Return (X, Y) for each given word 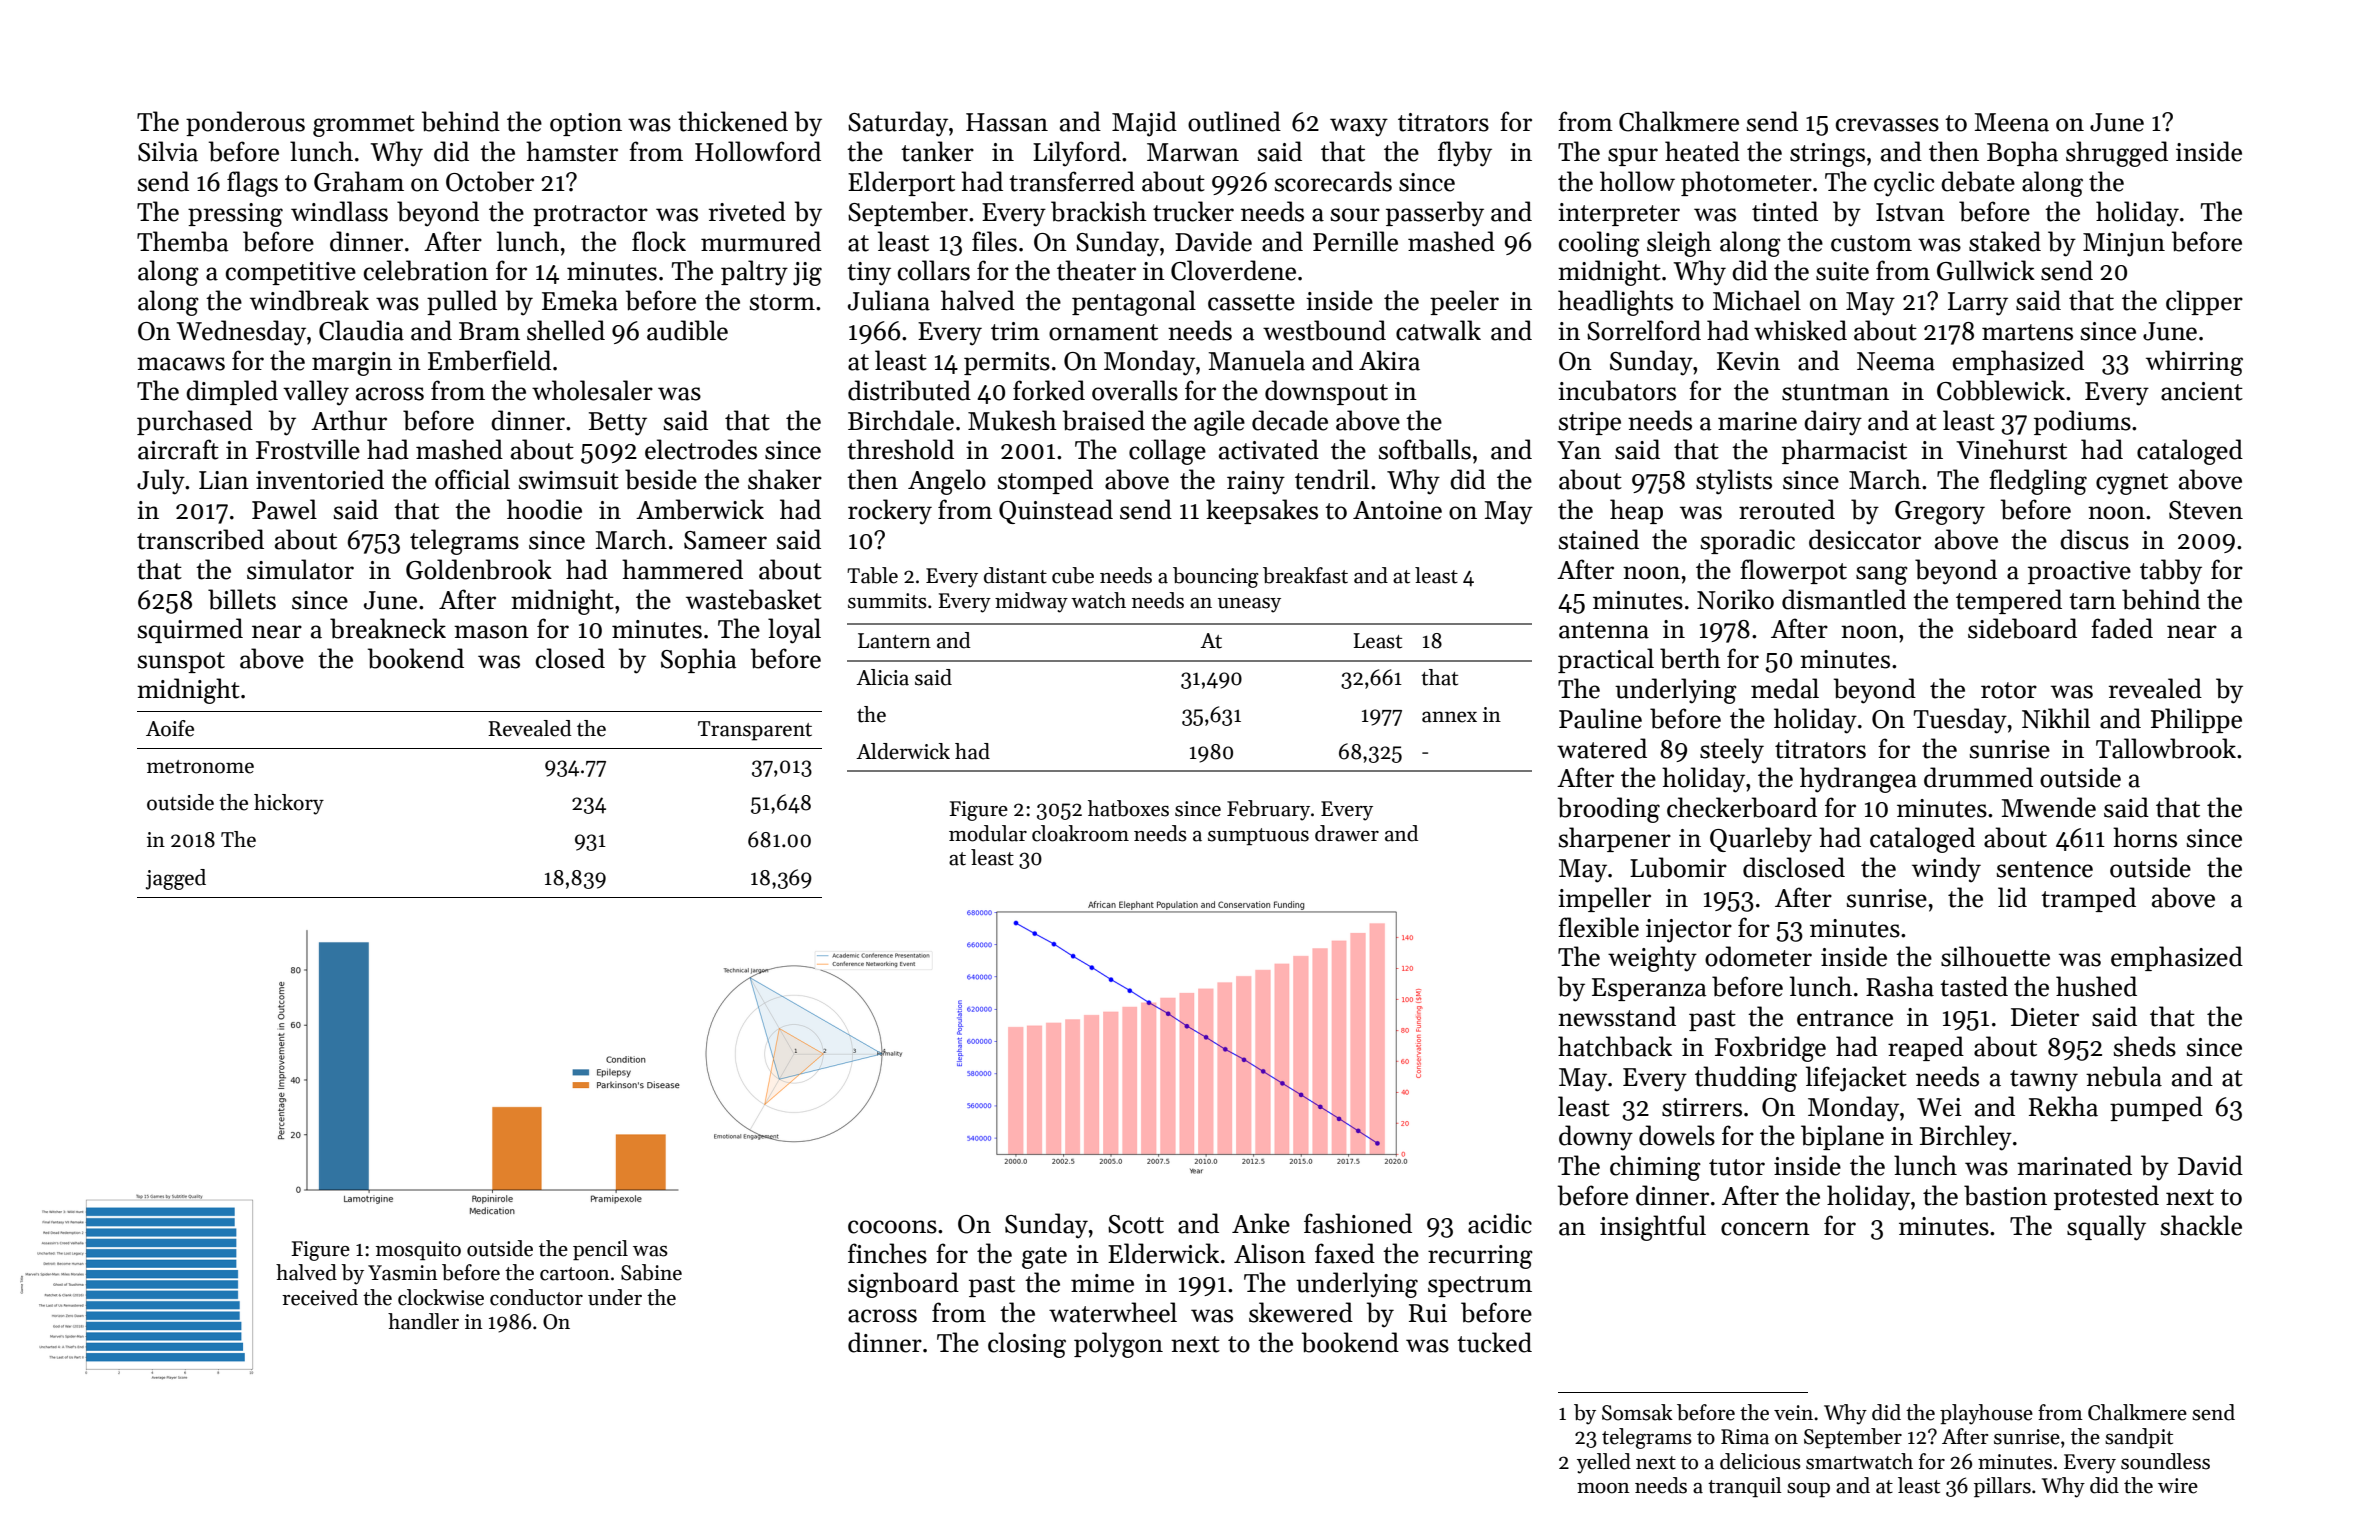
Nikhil (2056, 718)
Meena (2012, 122)
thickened (733, 121)
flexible (1598, 927)
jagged (176, 879)
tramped (2088, 899)
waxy (1359, 127)
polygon (1118, 1345)
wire (2178, 1486)
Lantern (894, 641)
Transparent (755, 731)
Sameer (725, 540)
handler (423, 1321)
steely (1732, 751)
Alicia (882, 677)
